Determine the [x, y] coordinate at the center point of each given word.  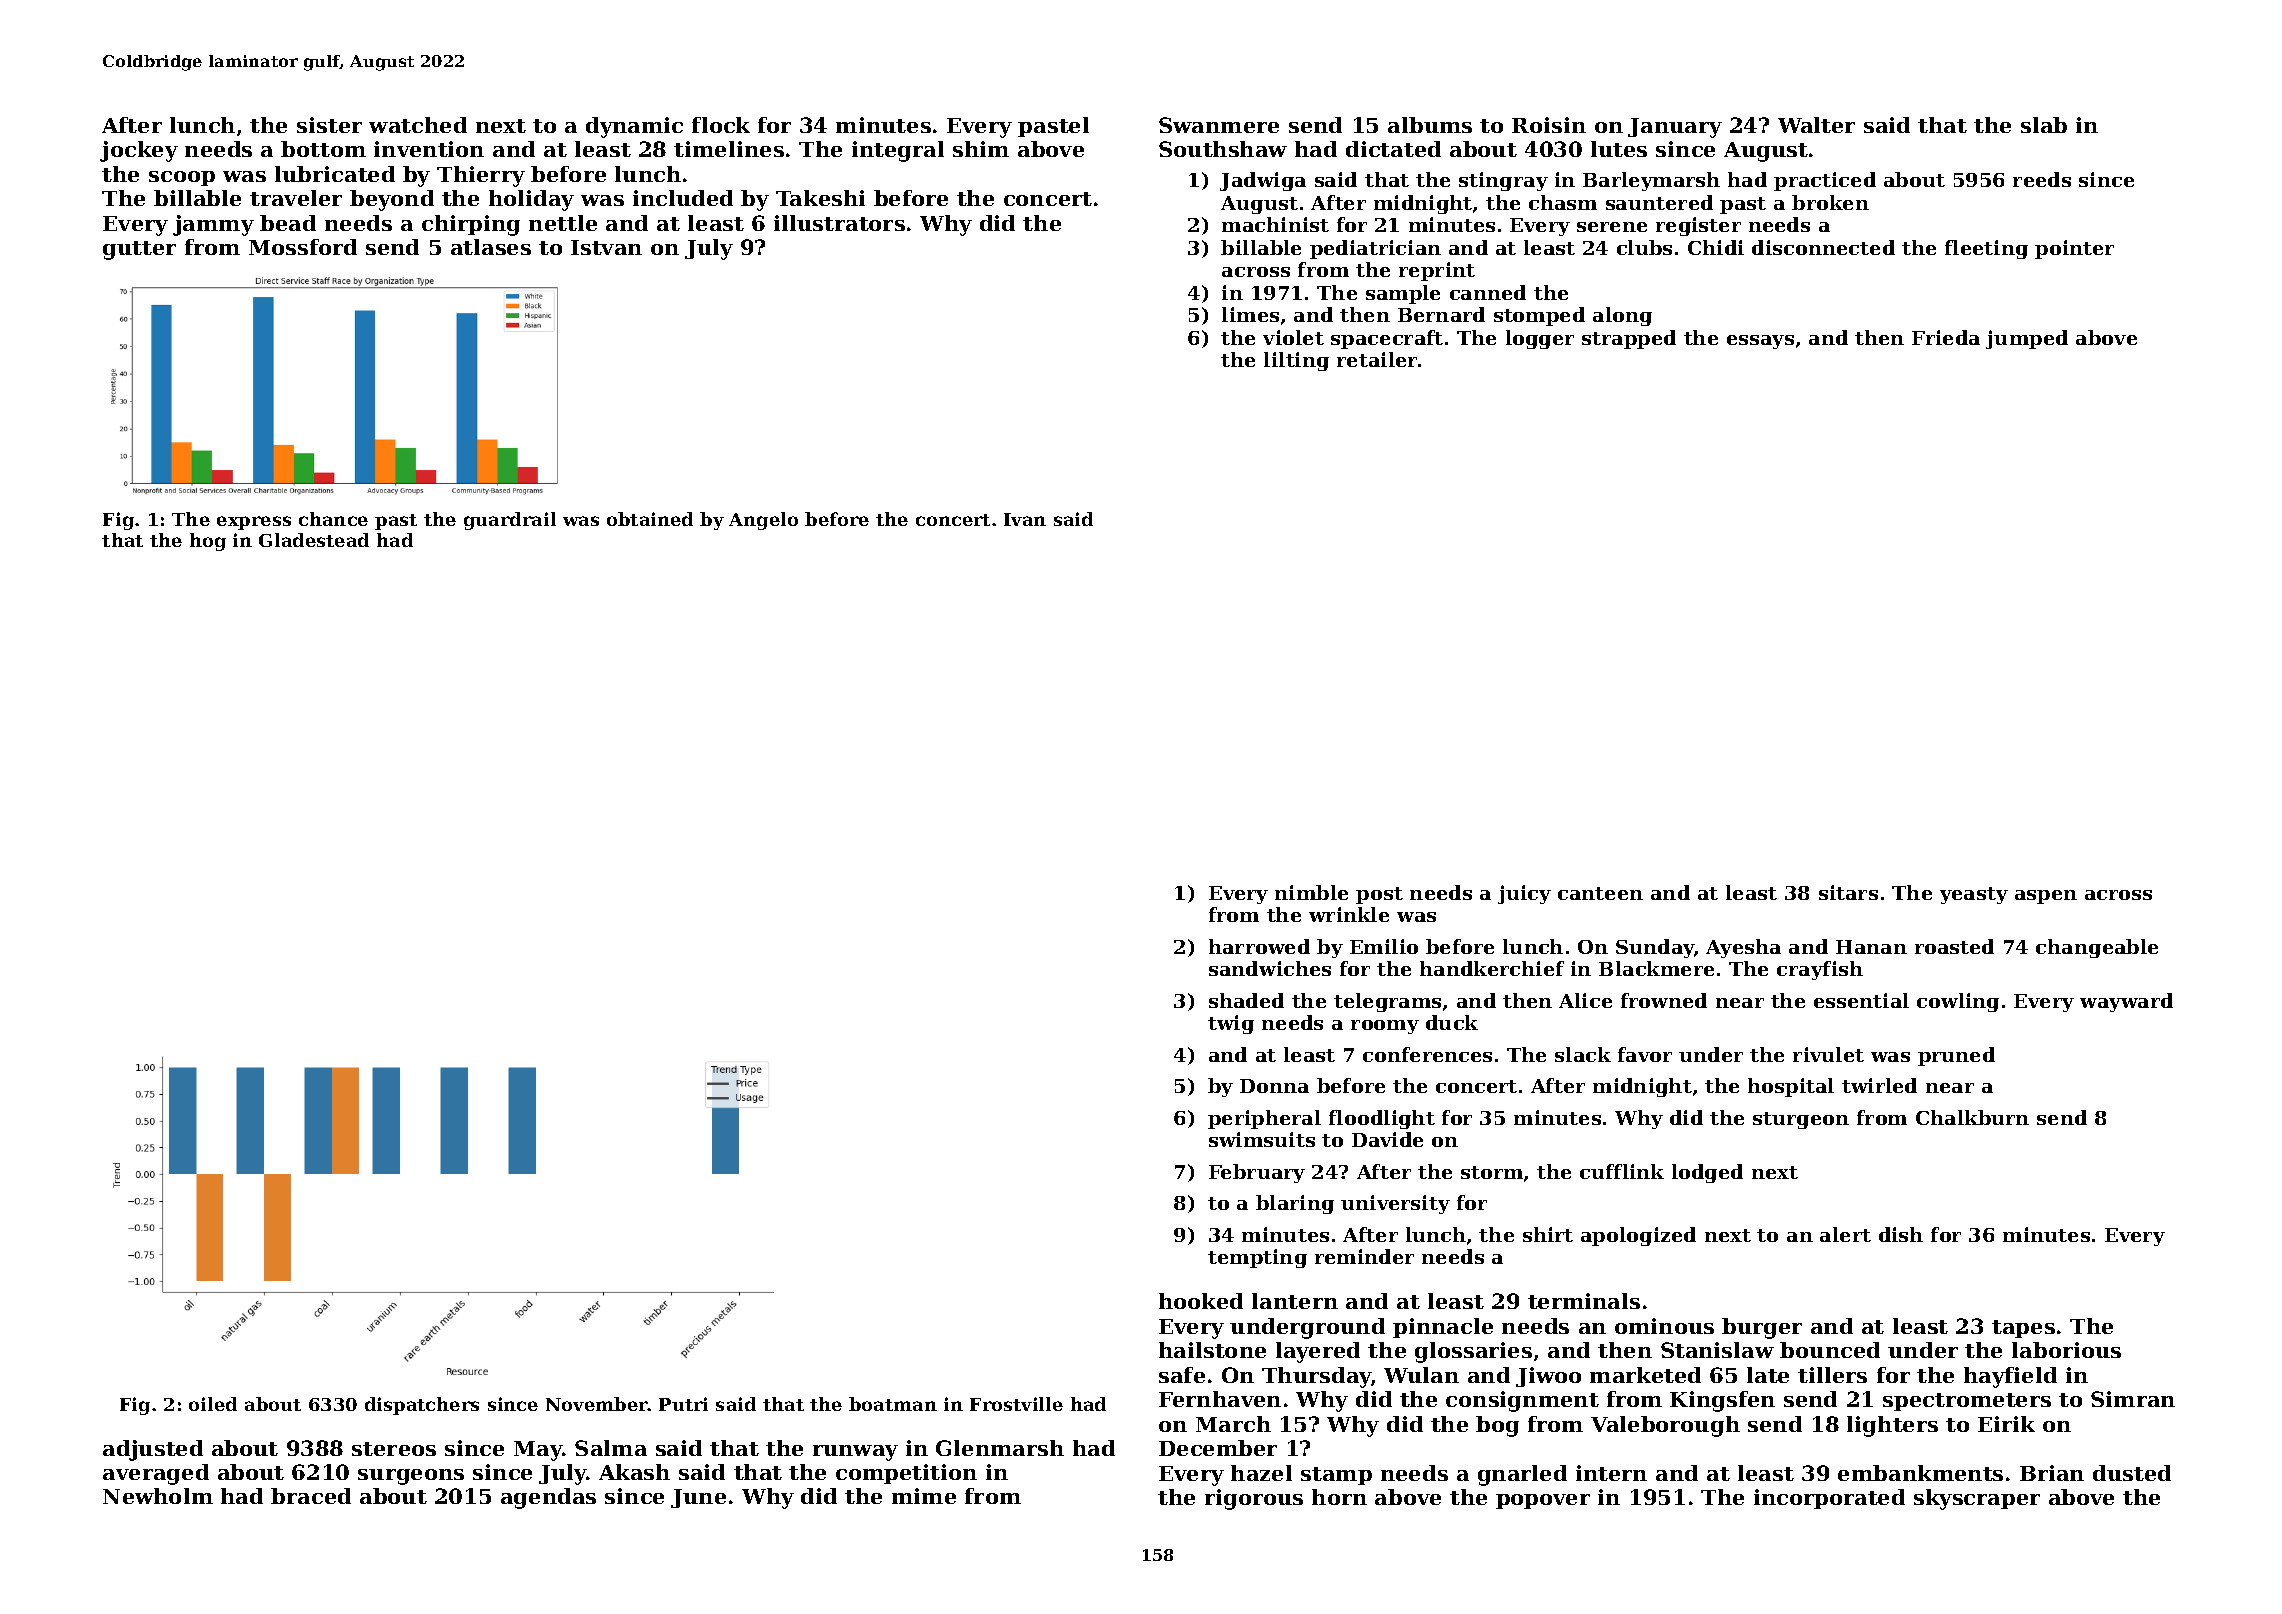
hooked [1201, 1301]
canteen [1600, 893]
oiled [213, 1404]
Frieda [1946, 337]
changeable [2097, 948]
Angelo [763, 521]
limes [1250, 314]
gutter [139, 250]
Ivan [1025, 519]
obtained [650, 519]
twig [1231, 1024]
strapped [1629, 339]
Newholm [158, 1496]
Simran [2133, 1399]
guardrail [510, 521]
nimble [1311, 892]
